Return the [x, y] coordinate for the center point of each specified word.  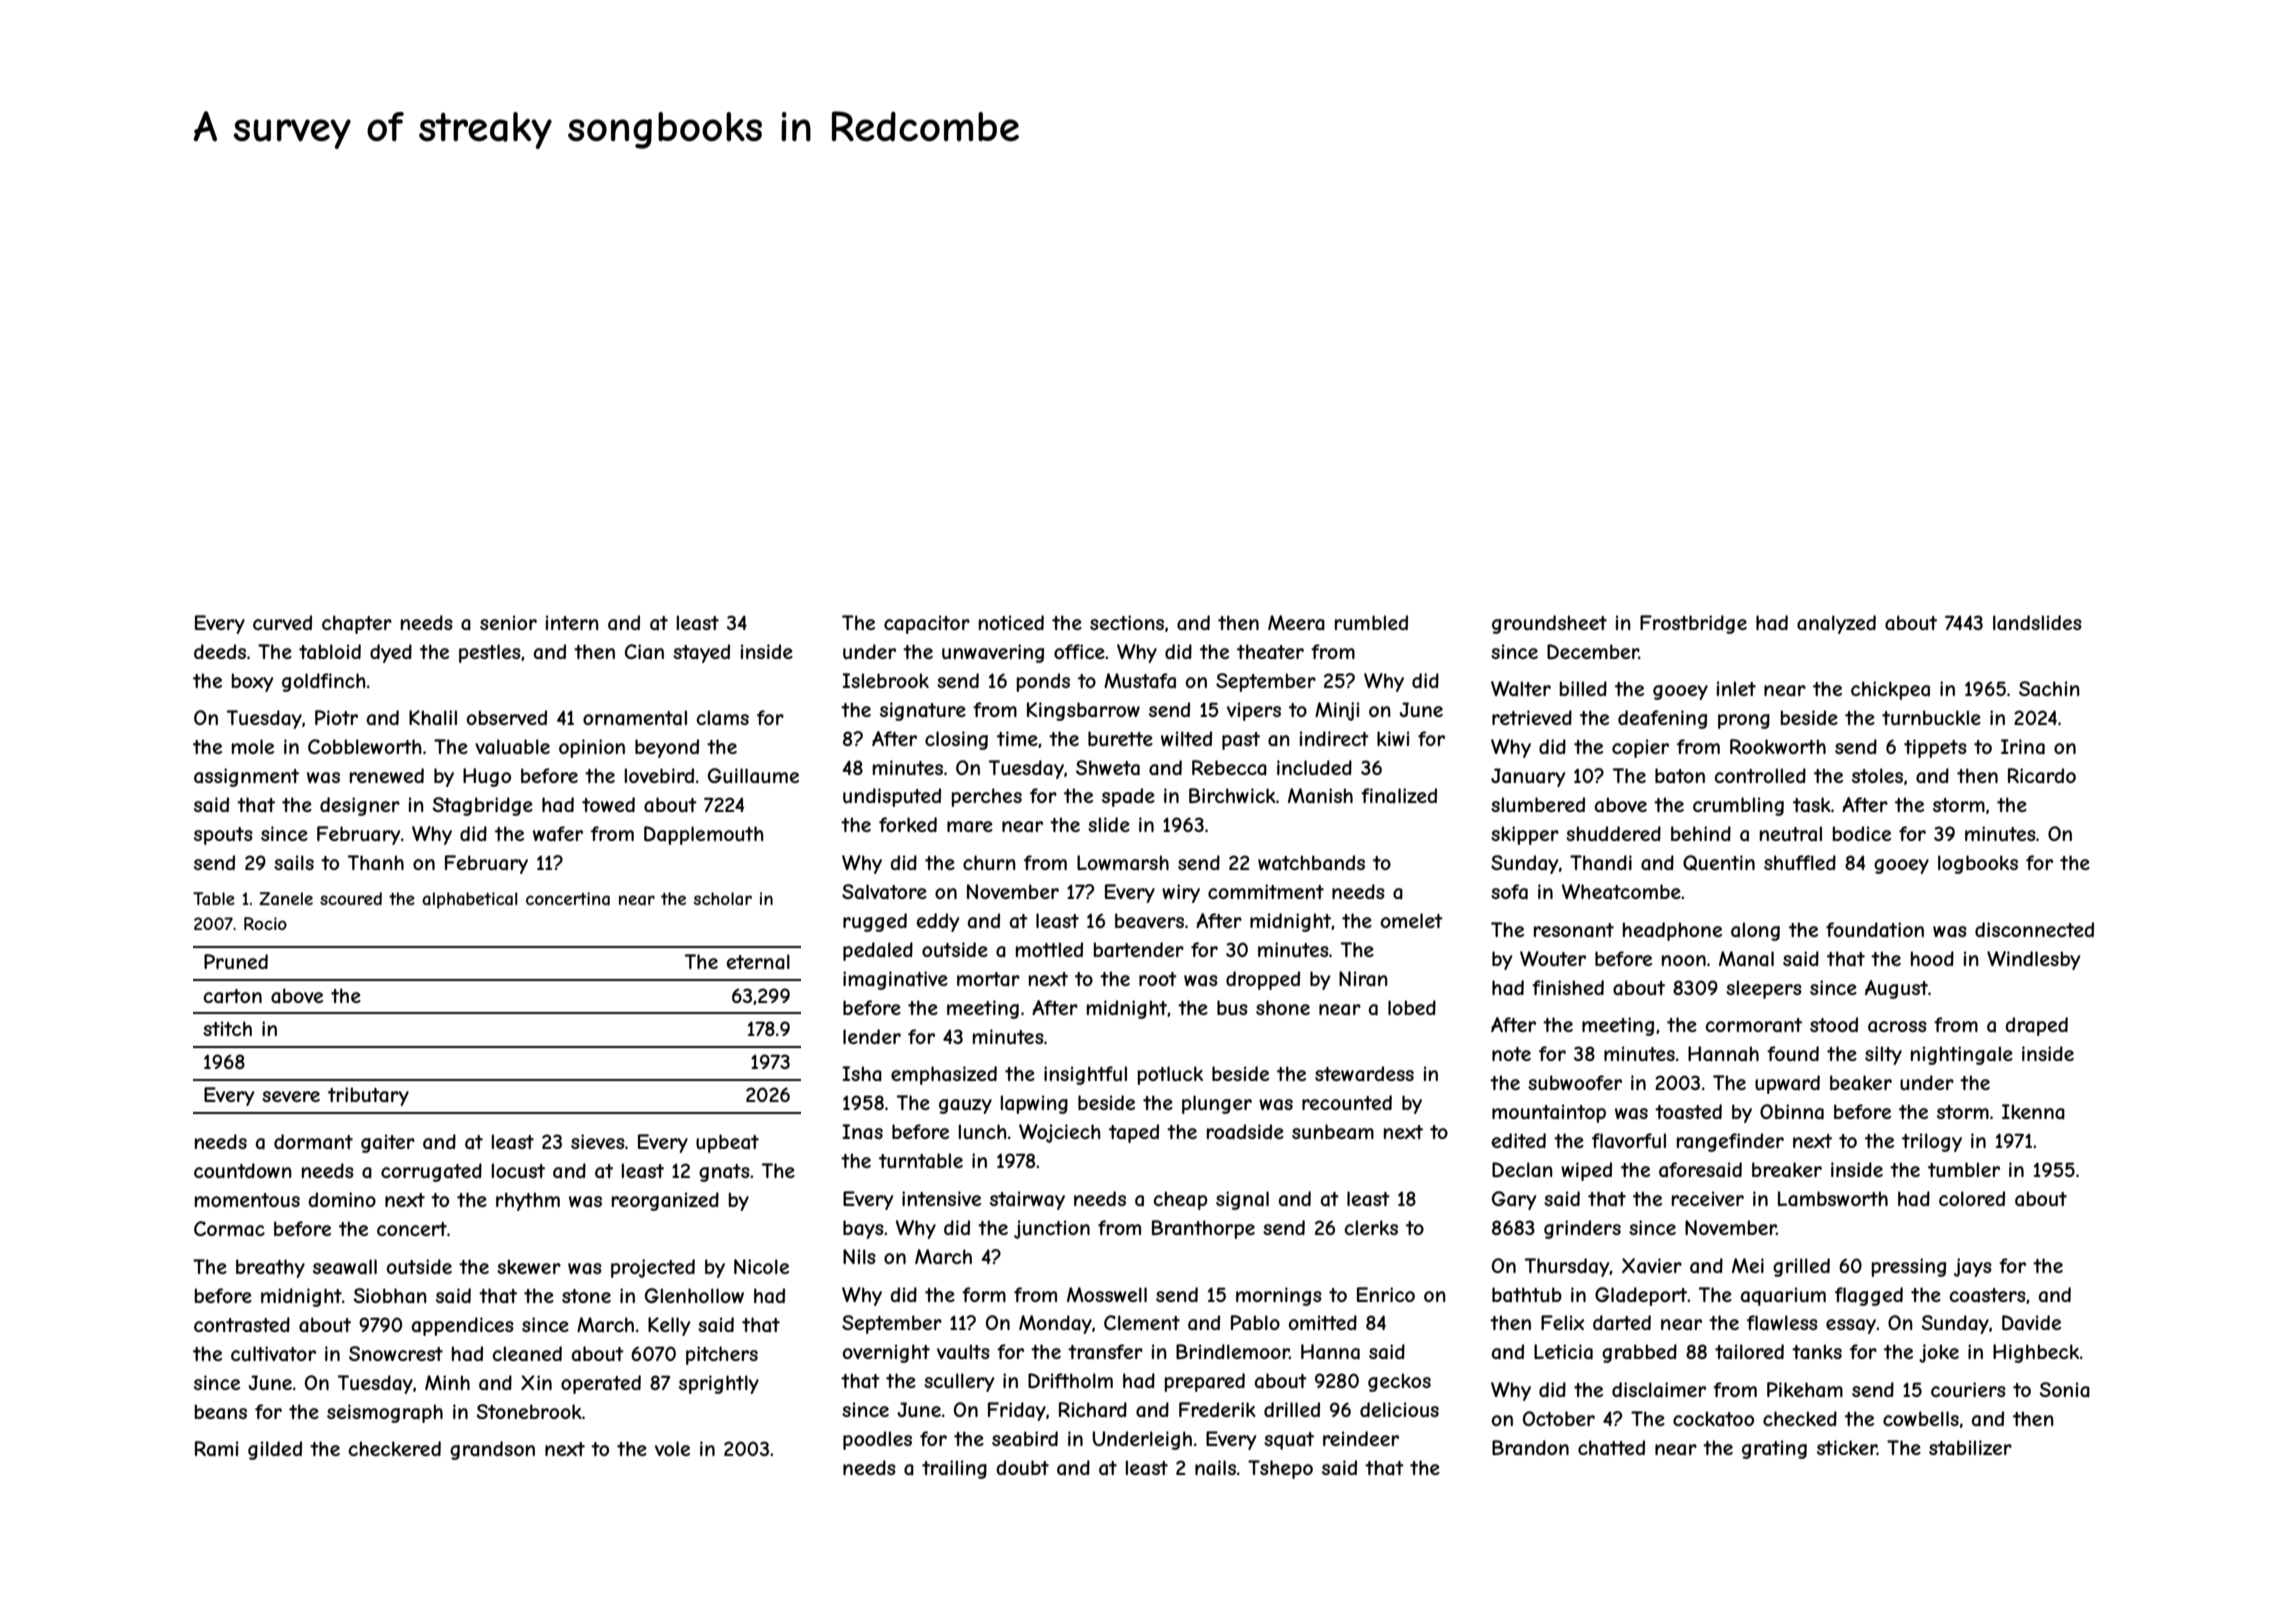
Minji [1337, 711]
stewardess [1364, 1073]
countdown [243, 1170]
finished [1568, 987]
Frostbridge [1693, 624]
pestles [490, 653]
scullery [959, 1382]
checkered [394, 1448]
